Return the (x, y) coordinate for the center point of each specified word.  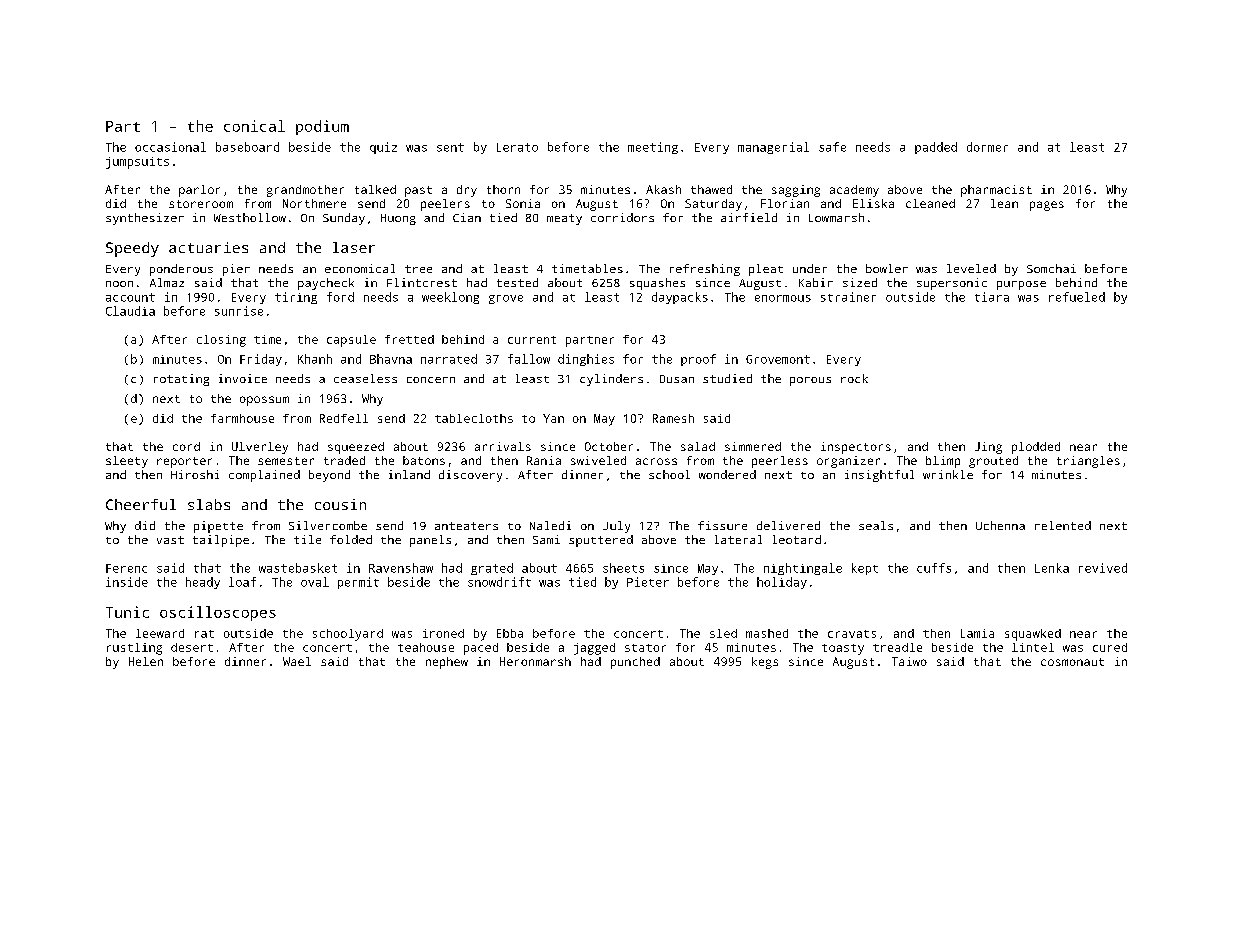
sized (860, 282)
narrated (449, 359)
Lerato (517, 147)
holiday (782, 583)
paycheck (326, 284)
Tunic (127, 612)
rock (854, 378)
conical (254, 126)
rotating (181, 380)
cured (1110, 647)
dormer (987, 147)
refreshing (705, 270)
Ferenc (126, 568)
